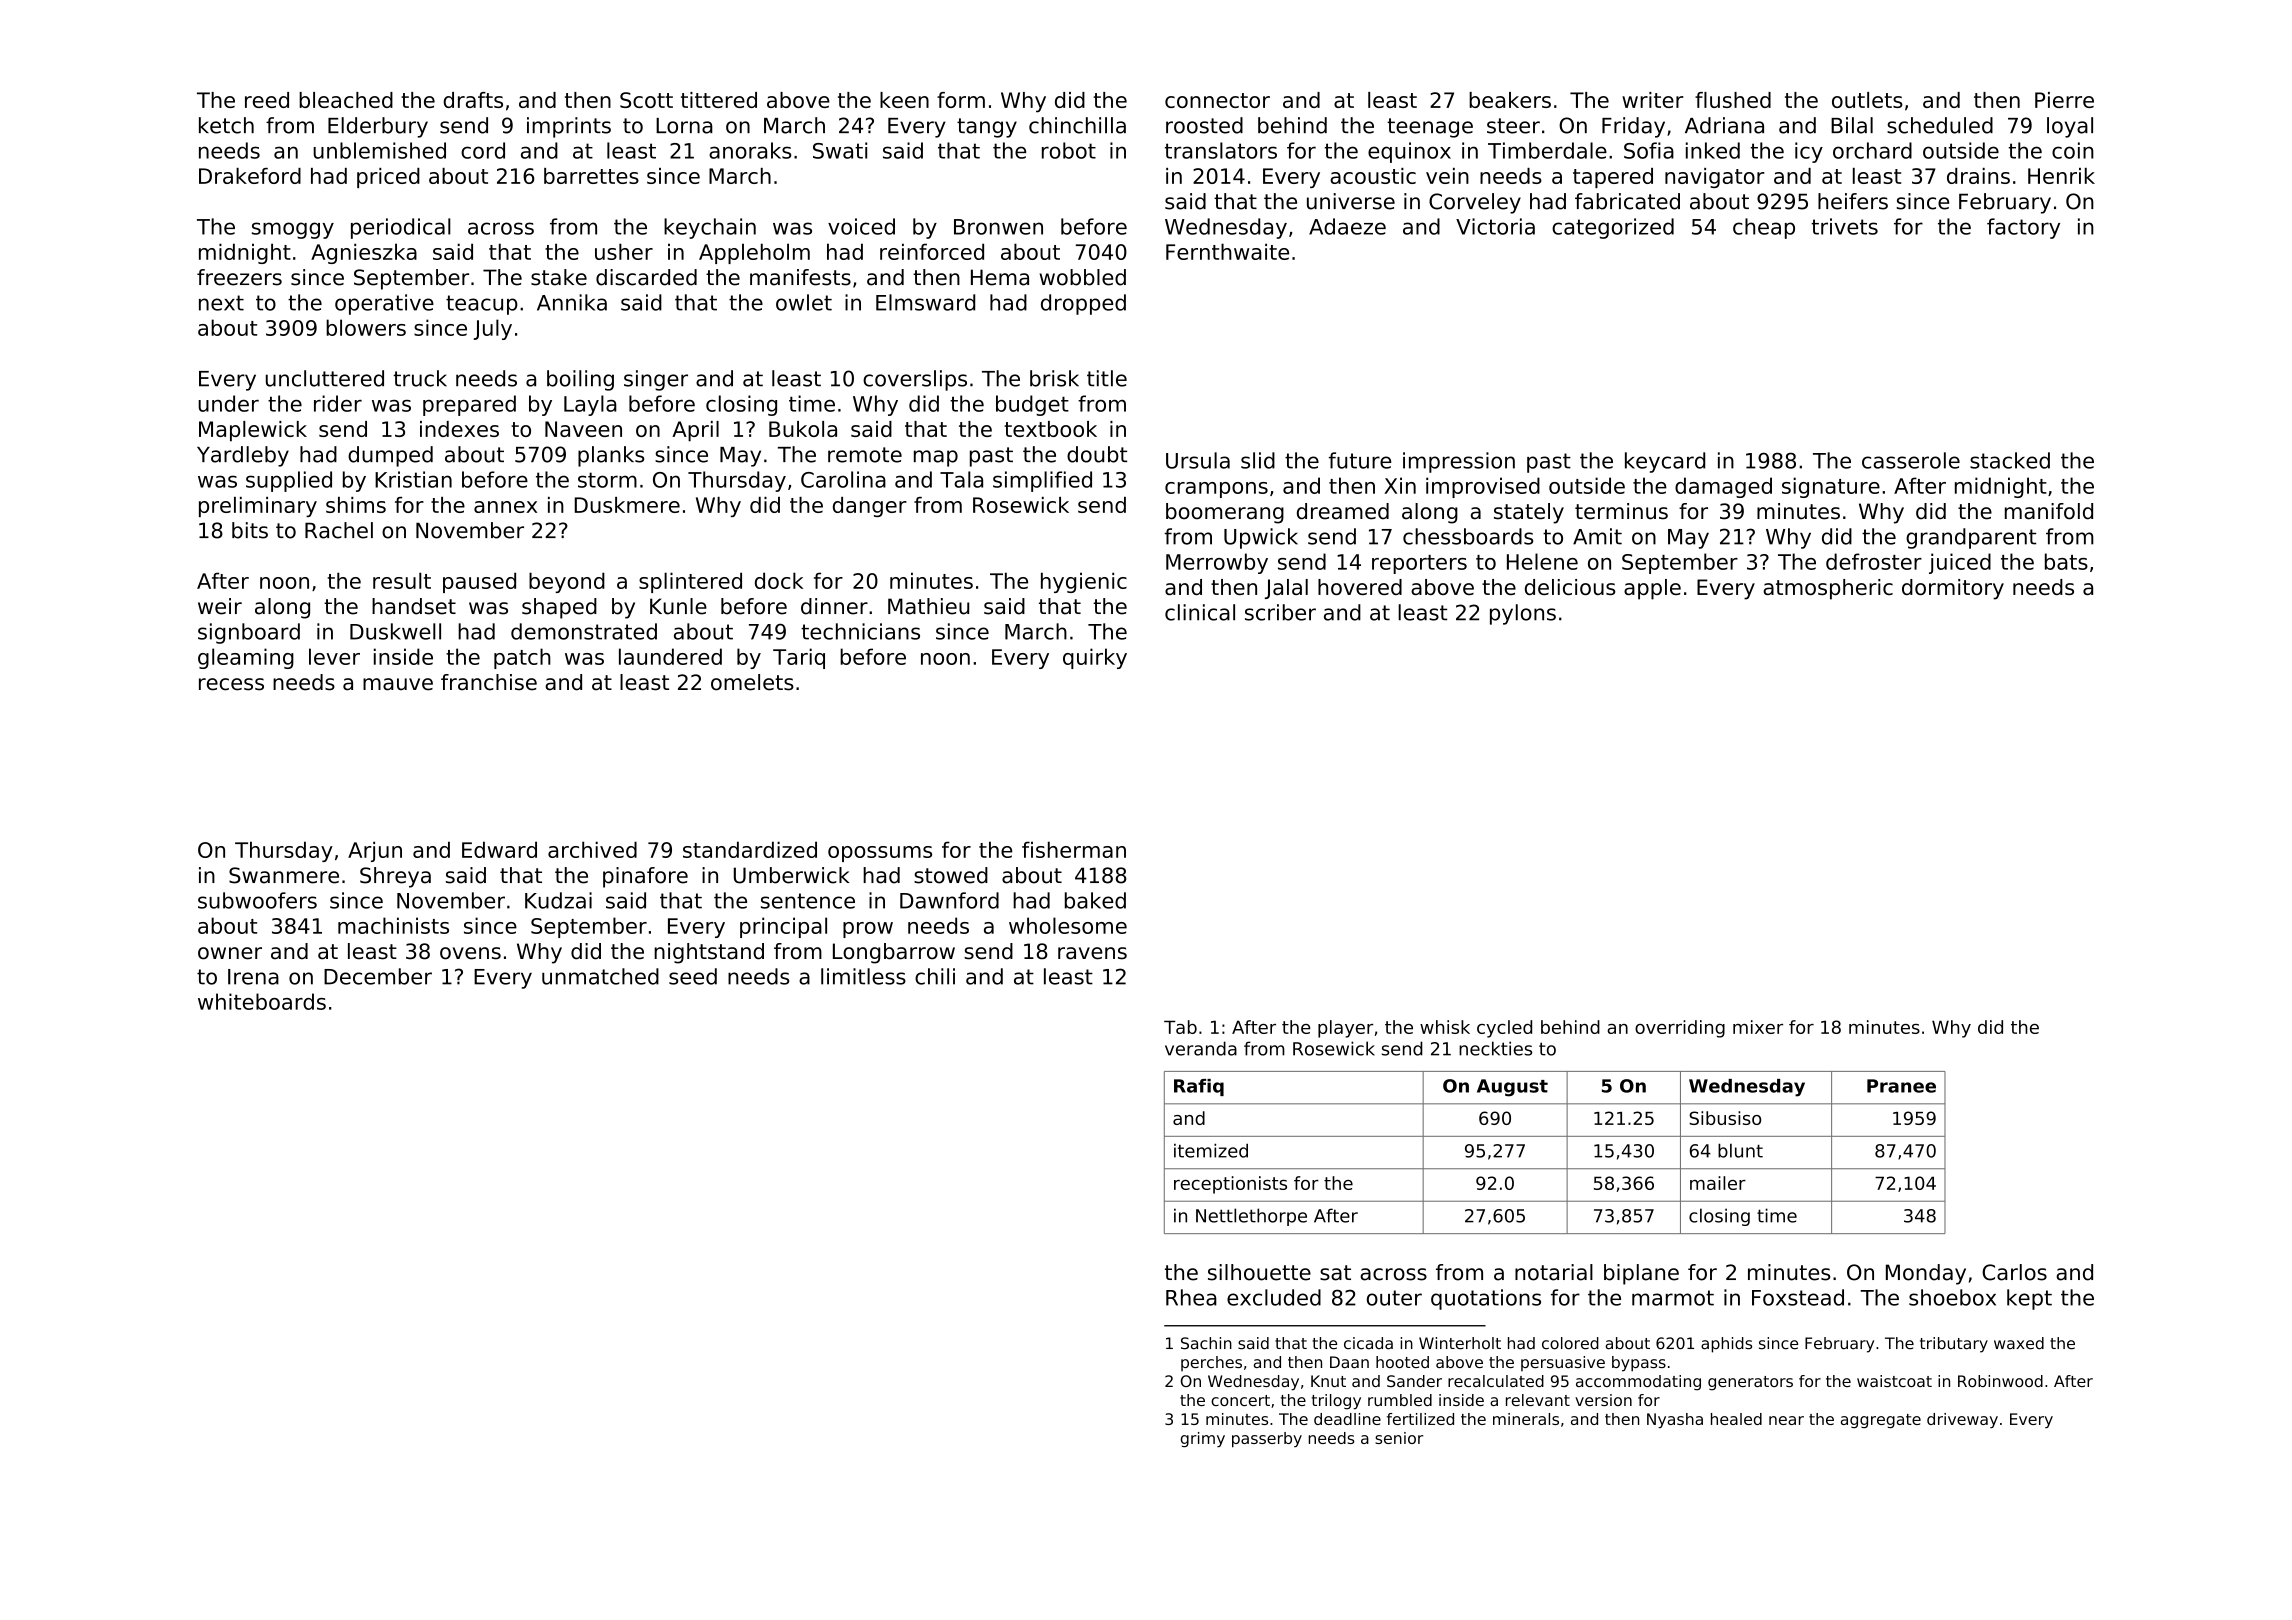 This screenshot has width=2292, height=1620. I want to click on quirky, so click(1095, 658).
